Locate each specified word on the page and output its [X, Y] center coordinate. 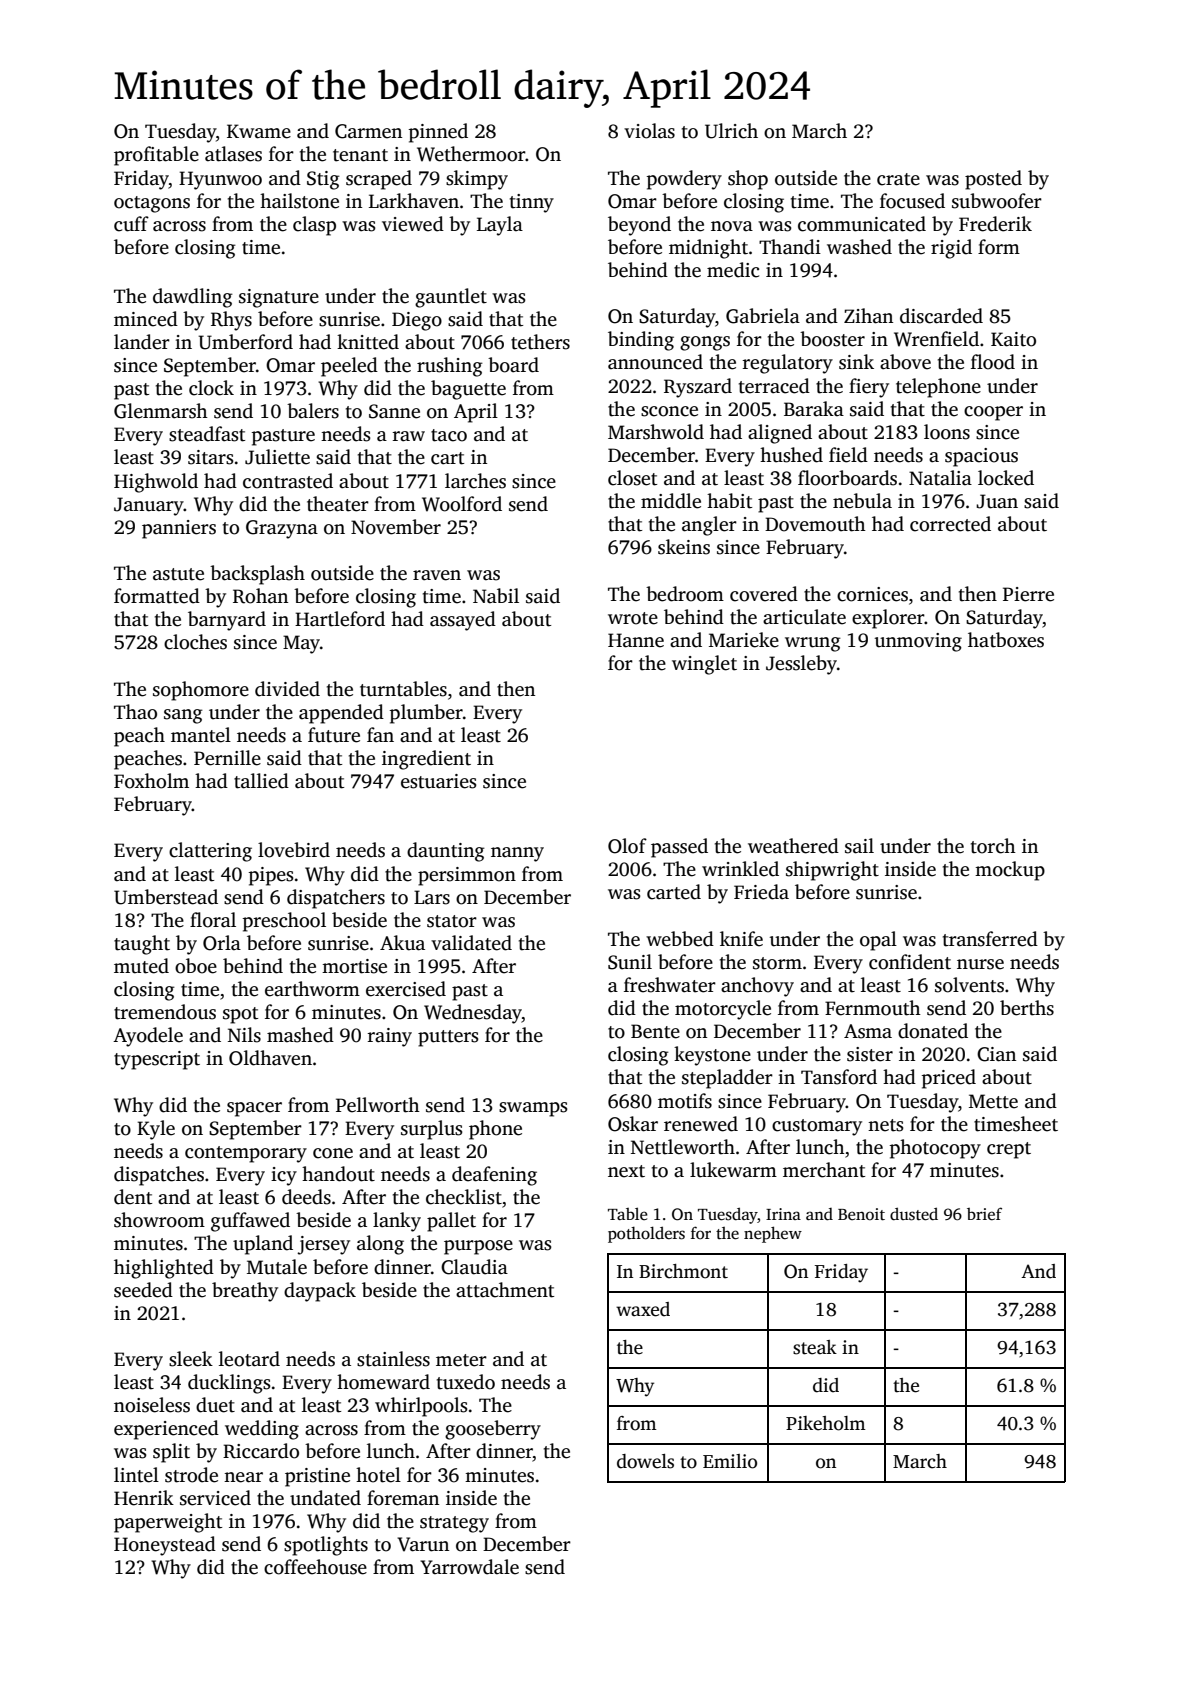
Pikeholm [826, 1423]
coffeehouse [315, 1567]
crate [898, 179]
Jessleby [801, 665]
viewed [413, 224]
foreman [403, 1498]
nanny [517, 854]
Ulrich [731, 131]
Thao [135, 712]
